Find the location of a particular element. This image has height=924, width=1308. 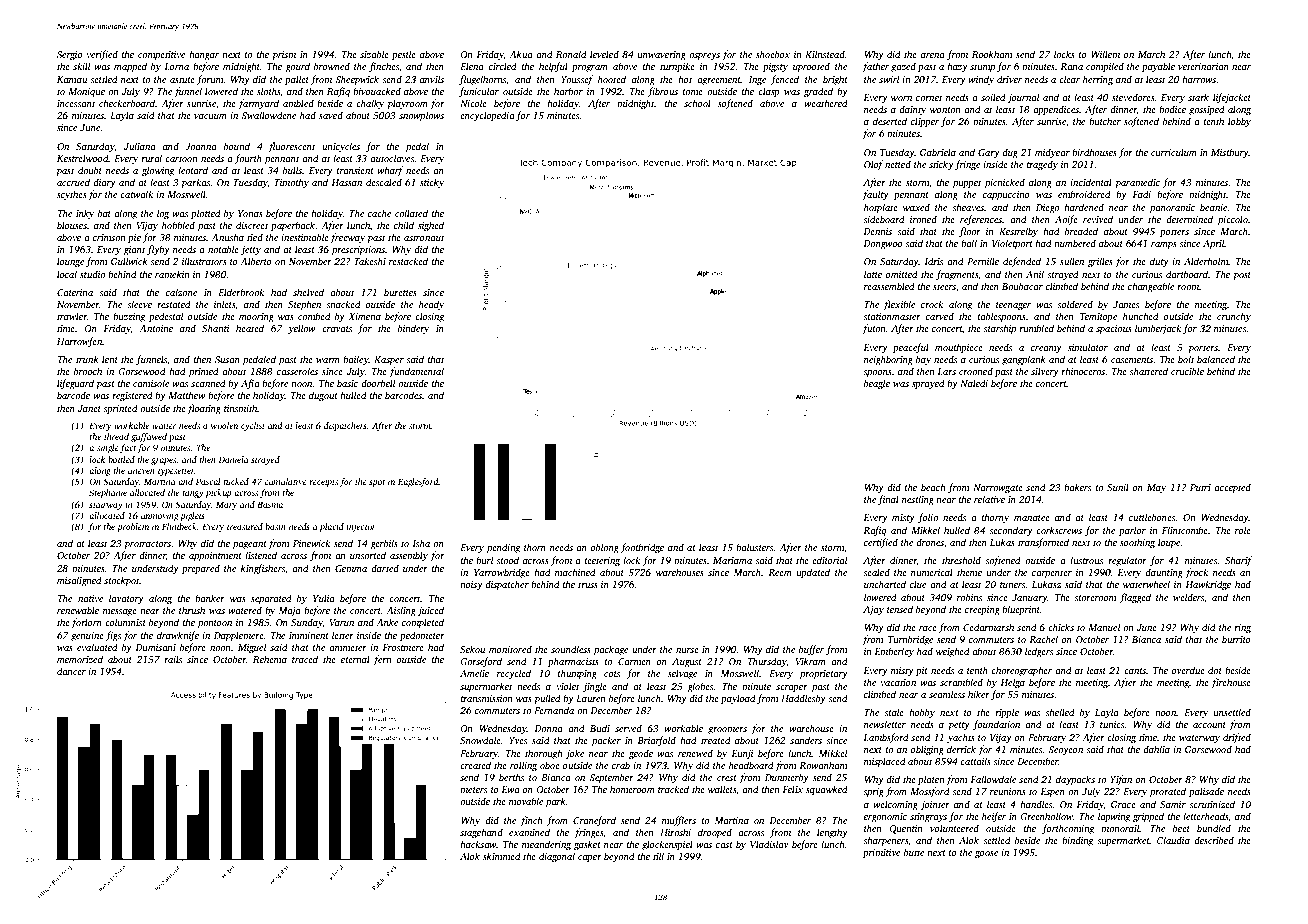

Rehema is located at coordinates (270, 659).
